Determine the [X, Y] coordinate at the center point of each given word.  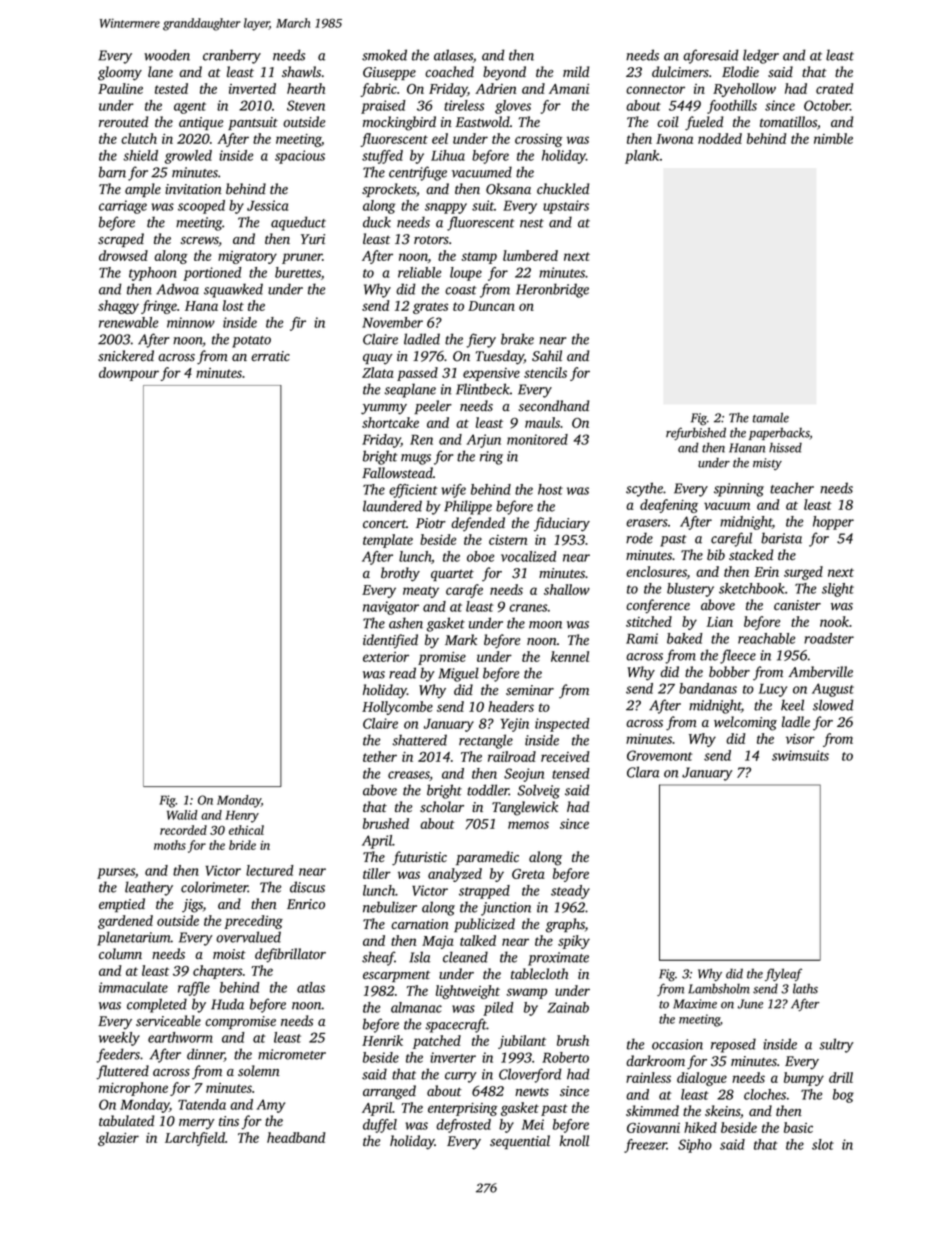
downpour [129, 374]
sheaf [378, 958]
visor [800, 739]
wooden [167, 55]
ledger [761, 56]
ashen [406, 623]
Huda [227, 1004]
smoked [384, 55]
